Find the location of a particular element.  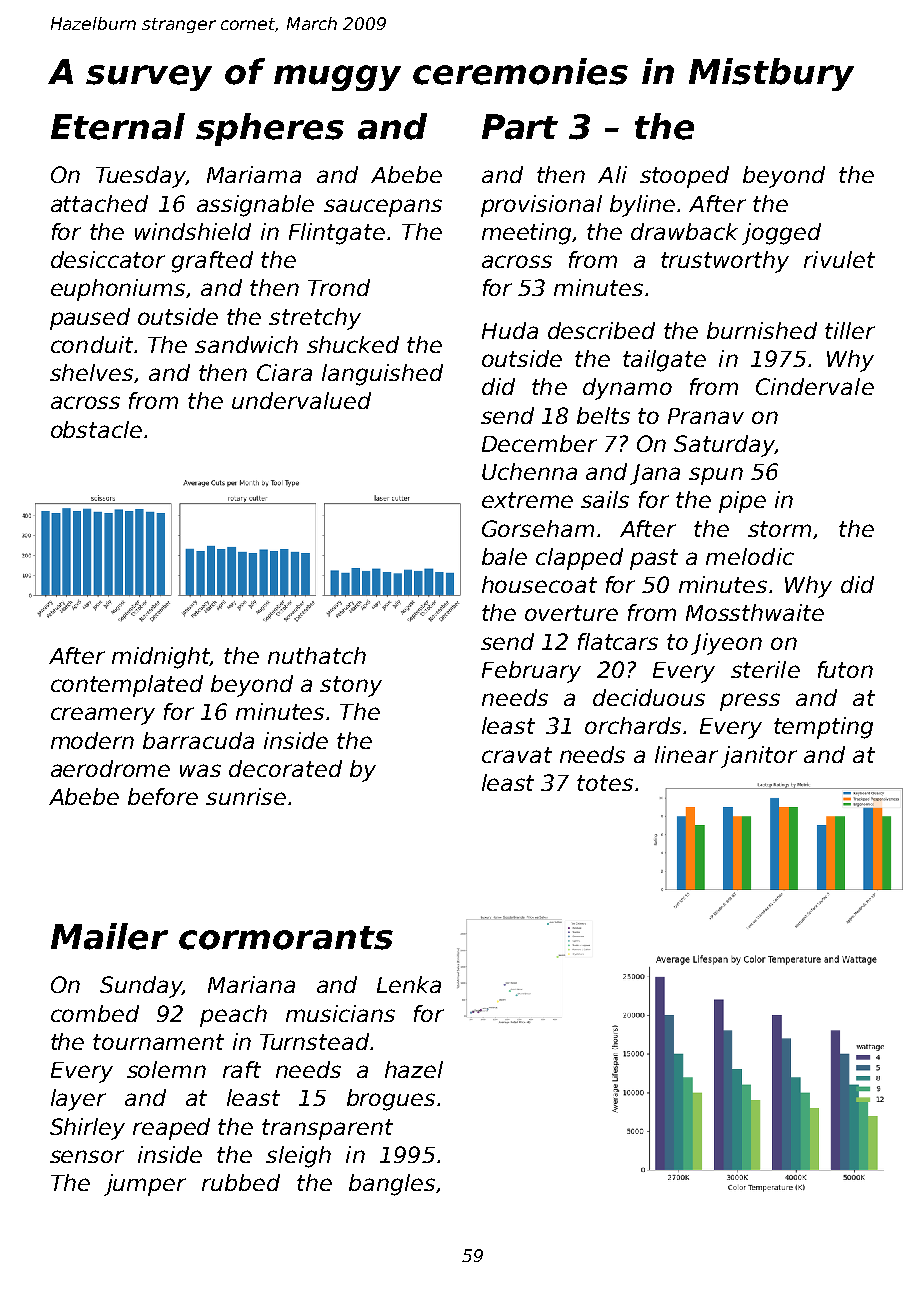

storm is located at coordinates (779, 529).
